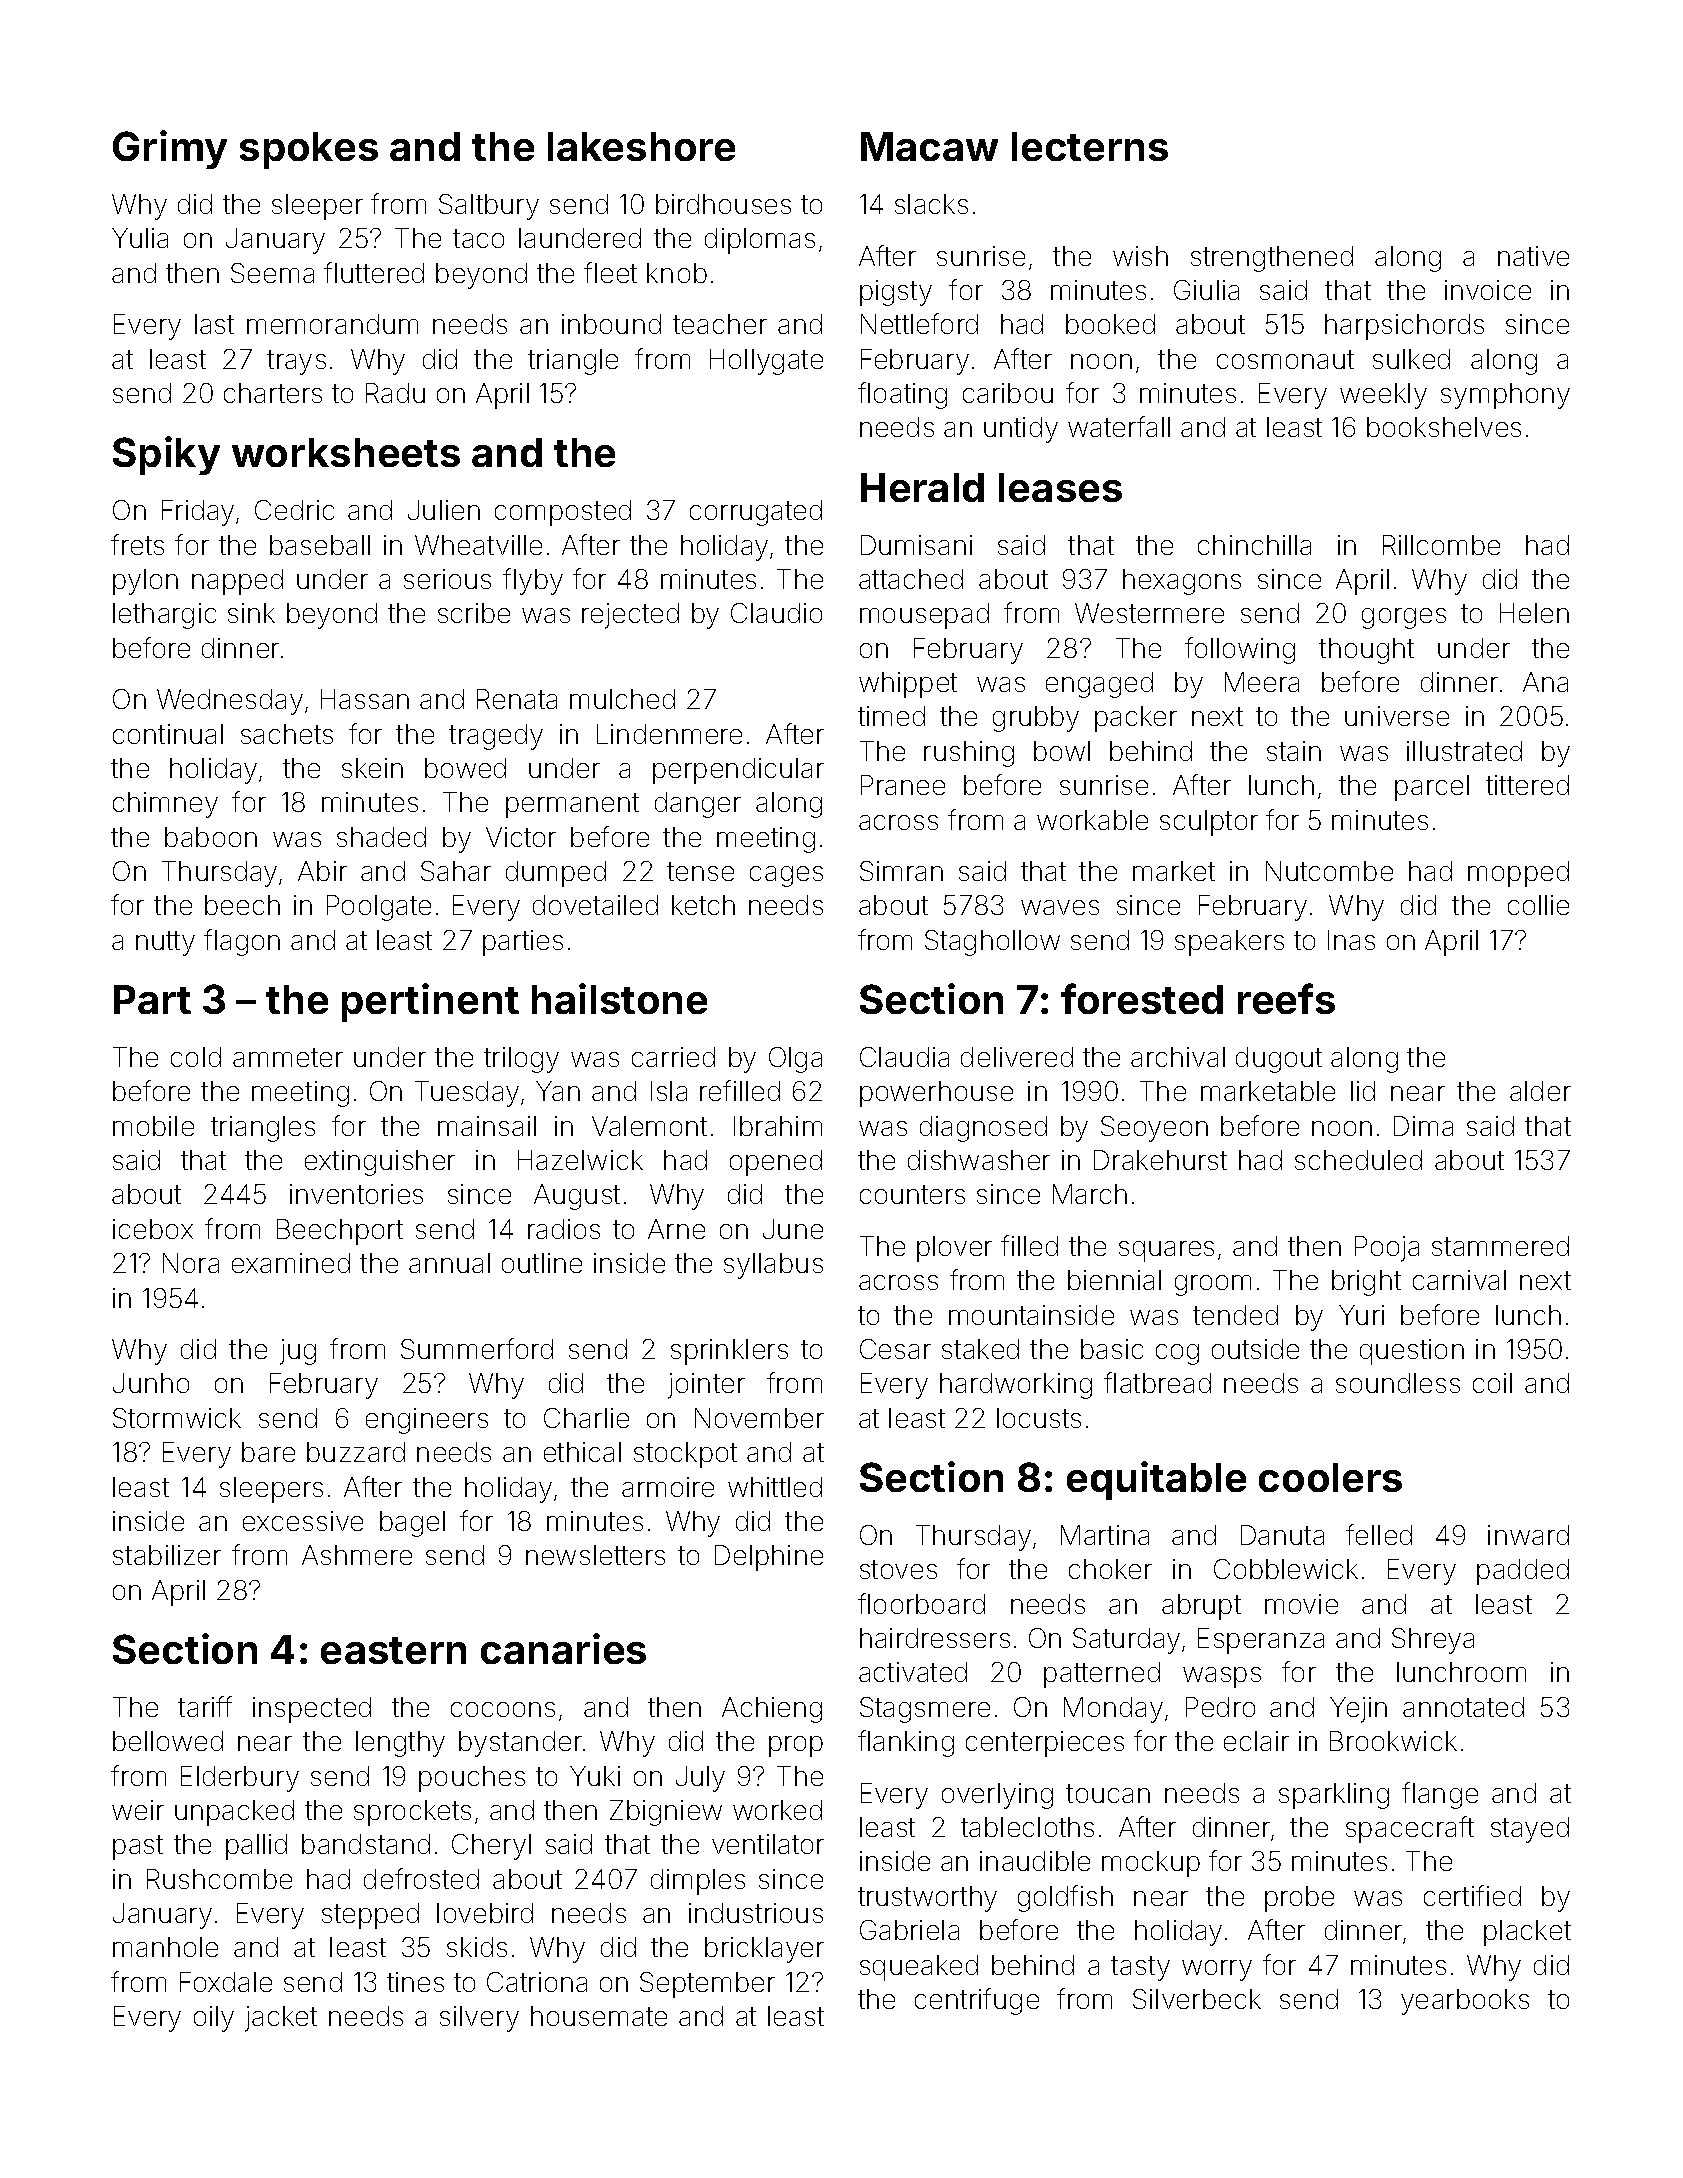  What do you see at coordinates (1330, 1477) in the screenshot?
I see `coolers` at bounding box center [1330, 1477].
